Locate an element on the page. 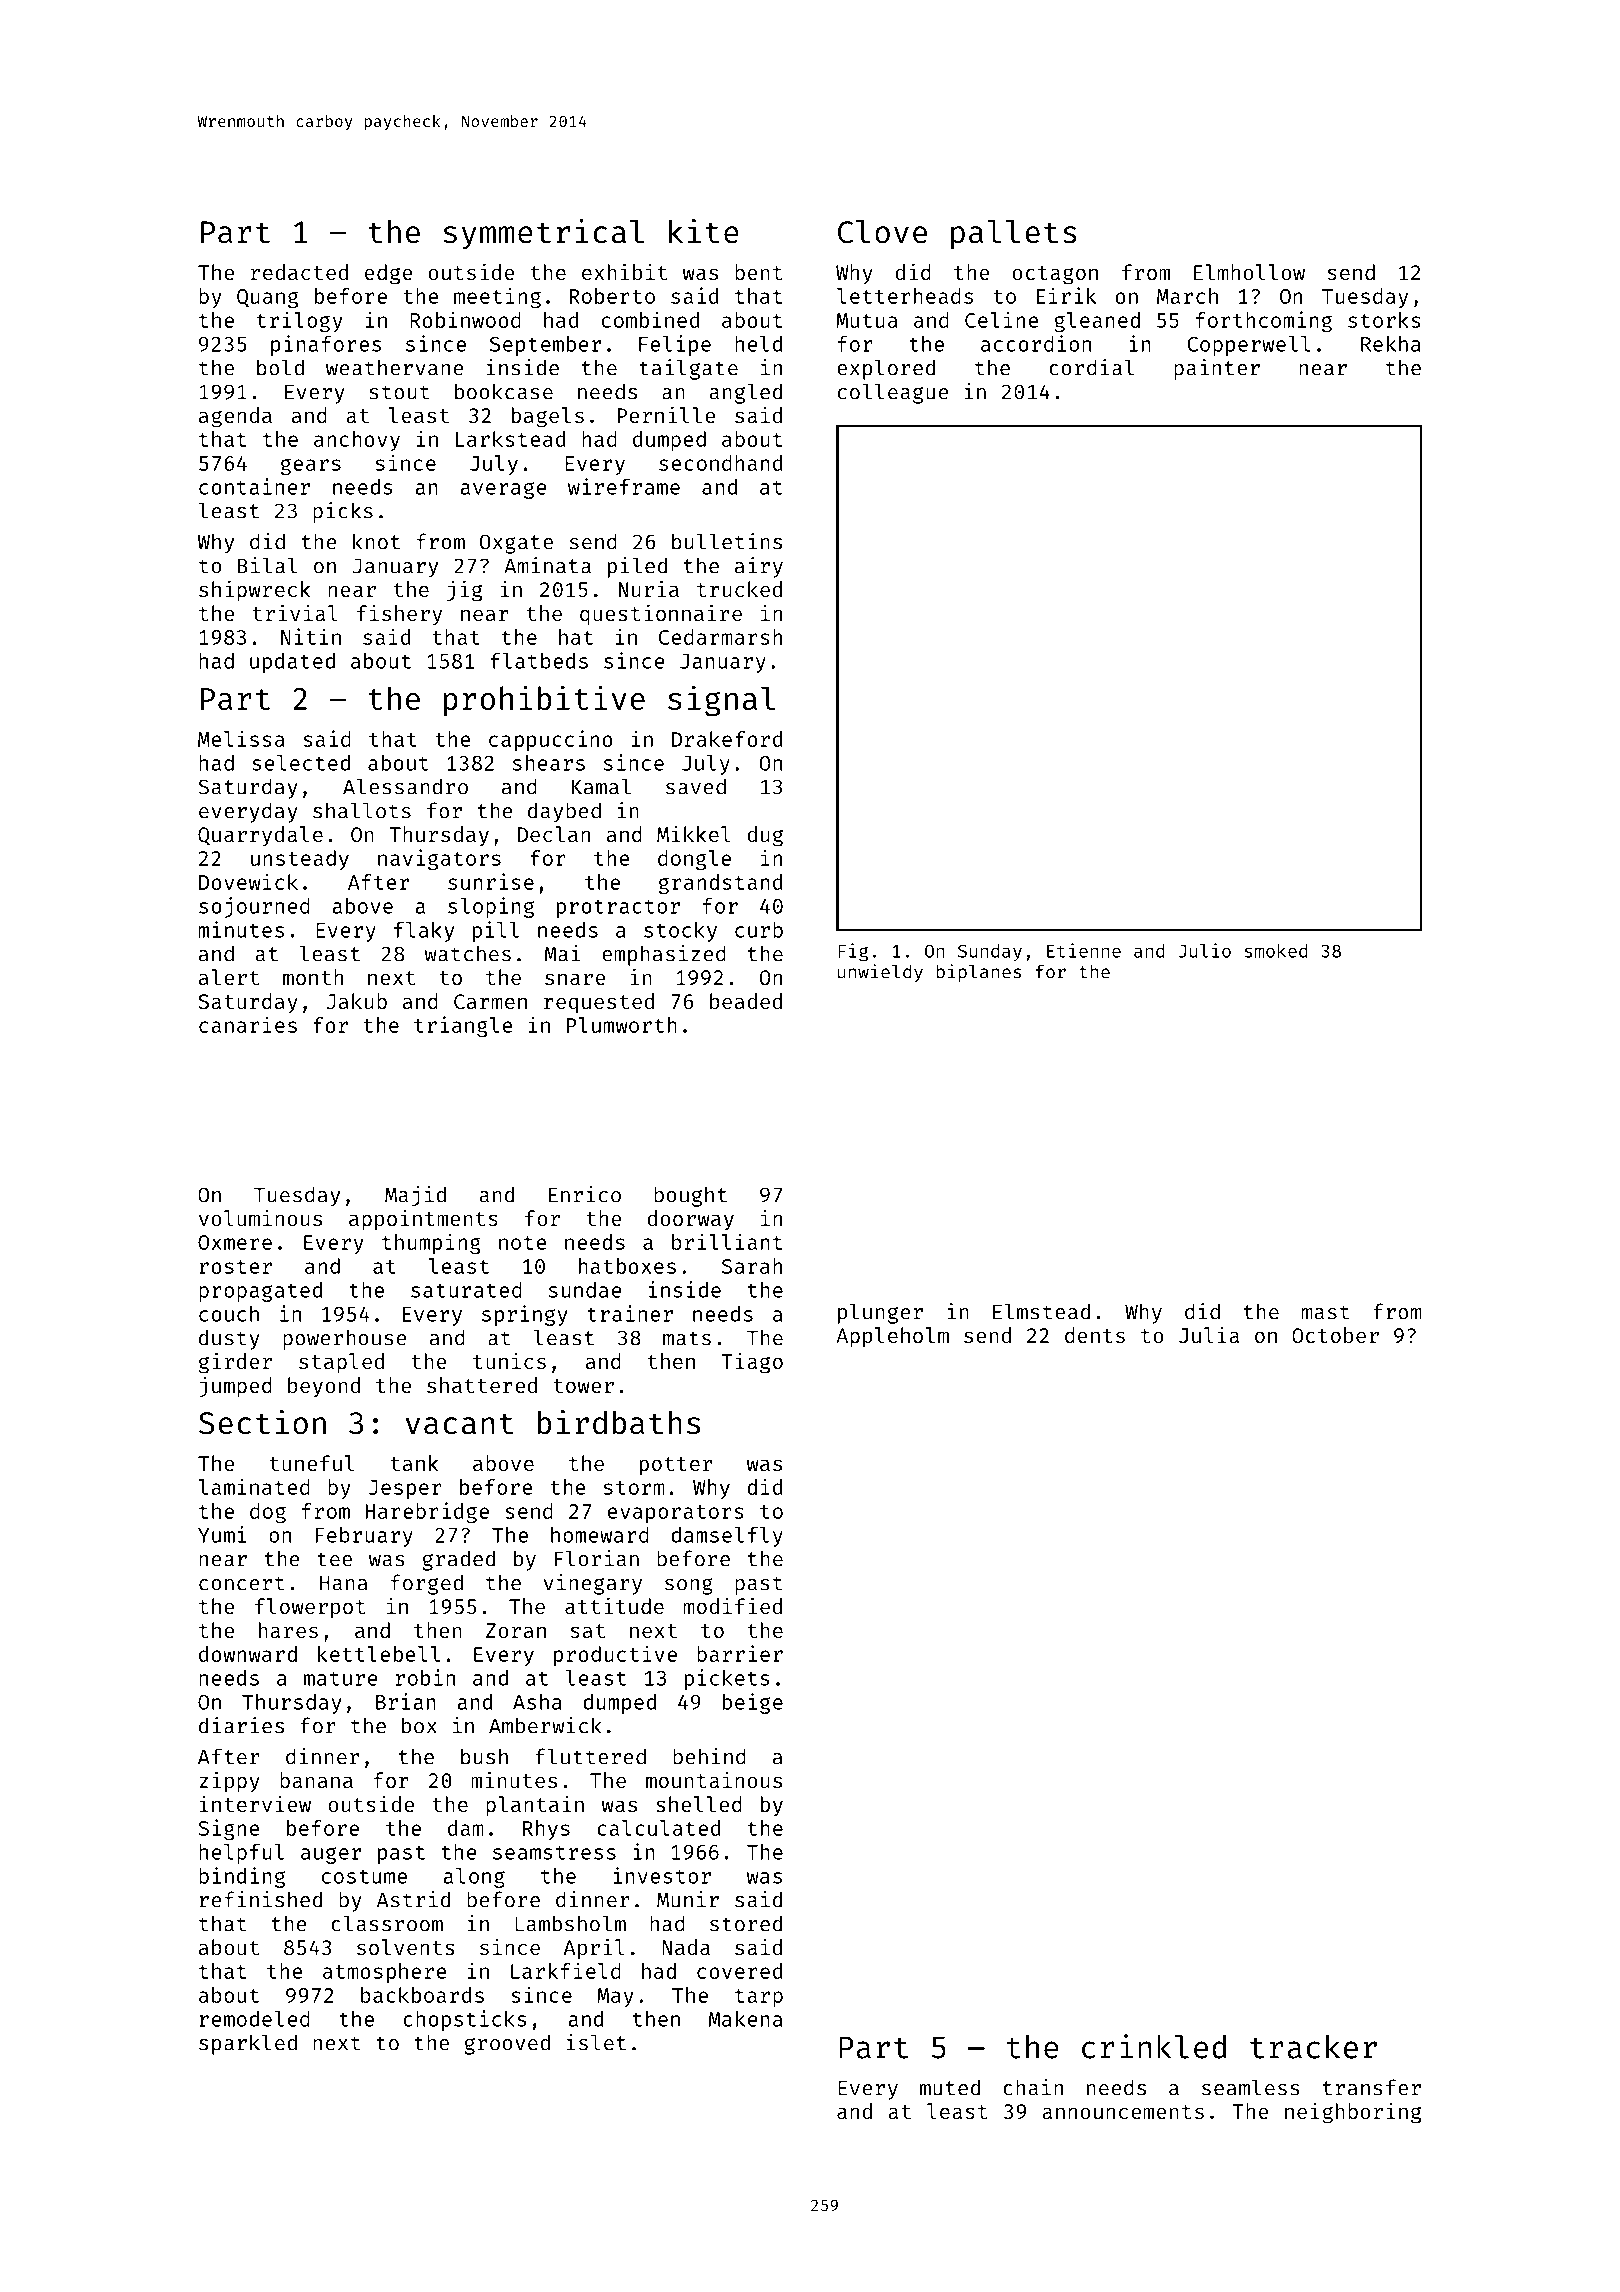  redacted is located at coordinates (299, 272).
